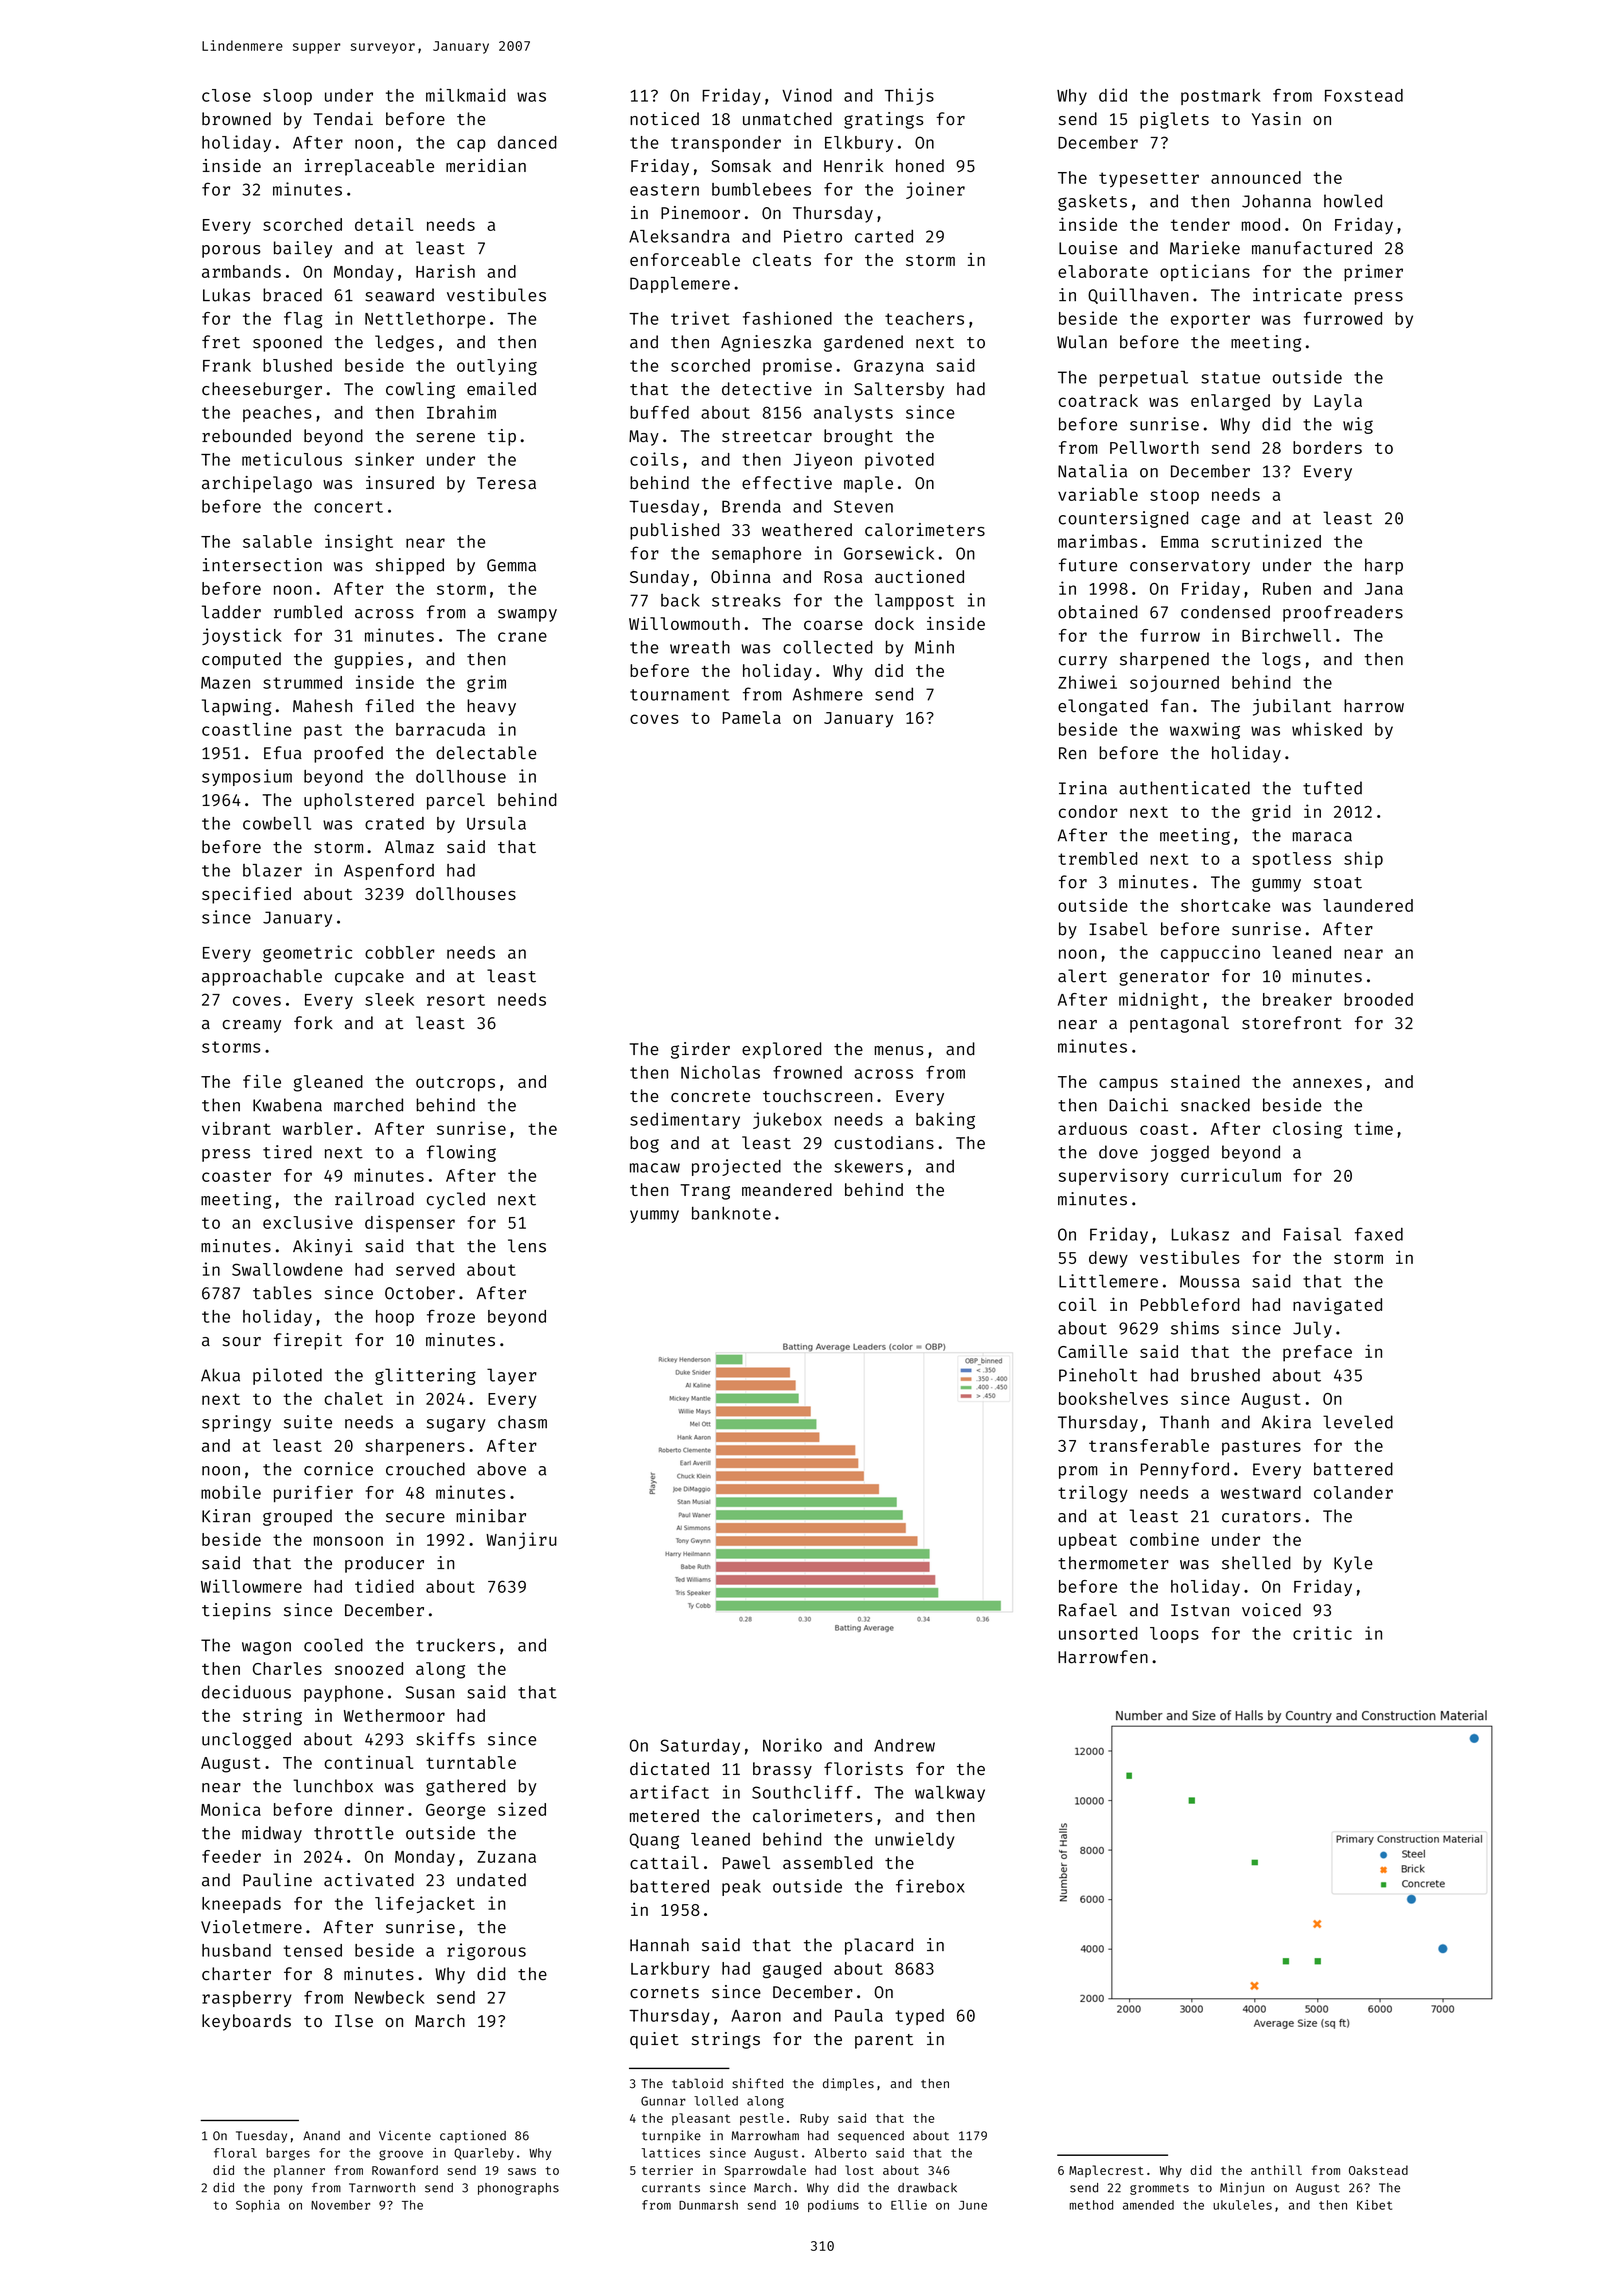  I want to click on tip, so click(502, 437).
